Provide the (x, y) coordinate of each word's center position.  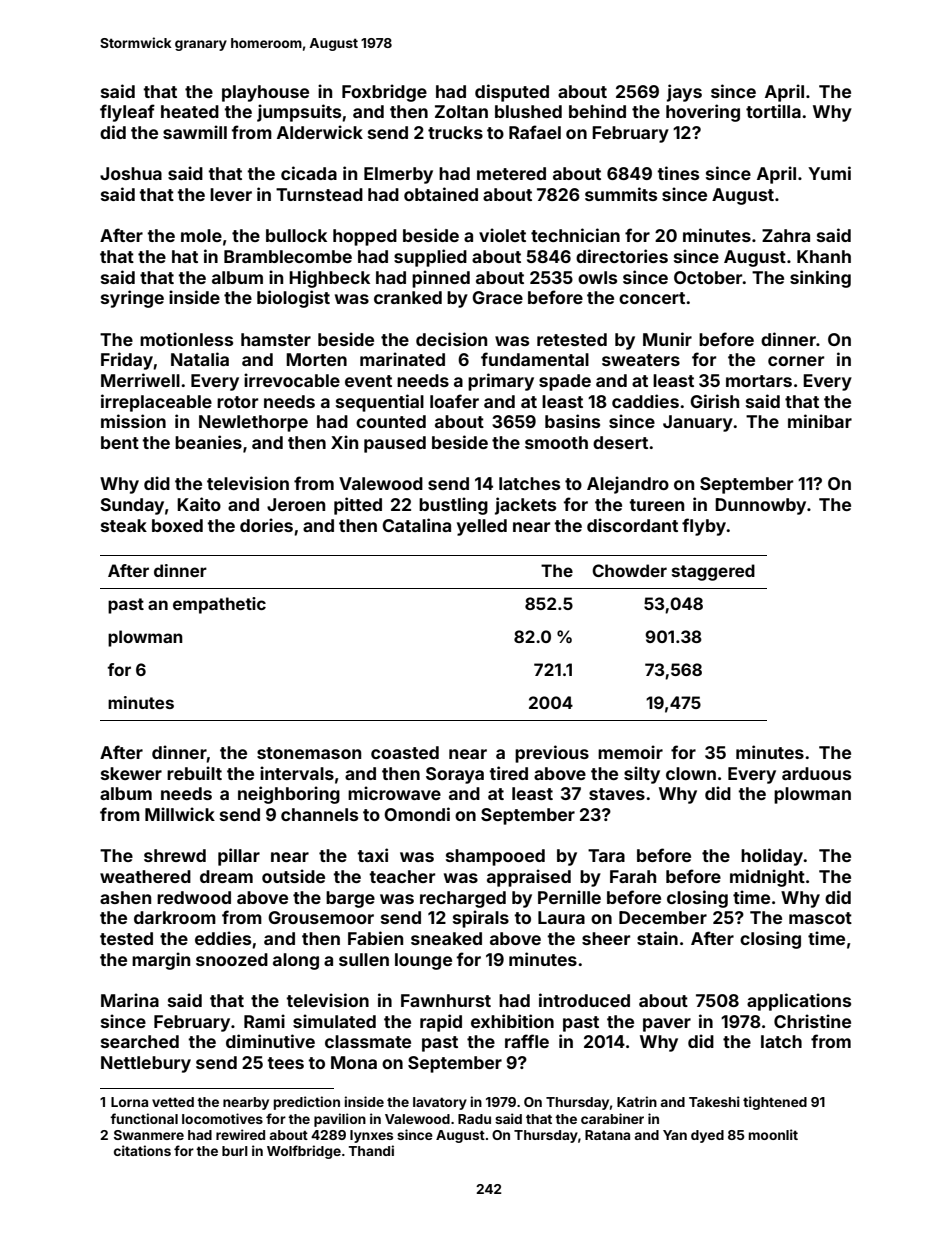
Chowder (629, 570)
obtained (441, 194)
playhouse (265, 93)
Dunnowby (760, 506)
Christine (812, 1021)
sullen (364, 959)
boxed (177, 525)
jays (684, 93)
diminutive (270, 1041)
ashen (125, 897)
